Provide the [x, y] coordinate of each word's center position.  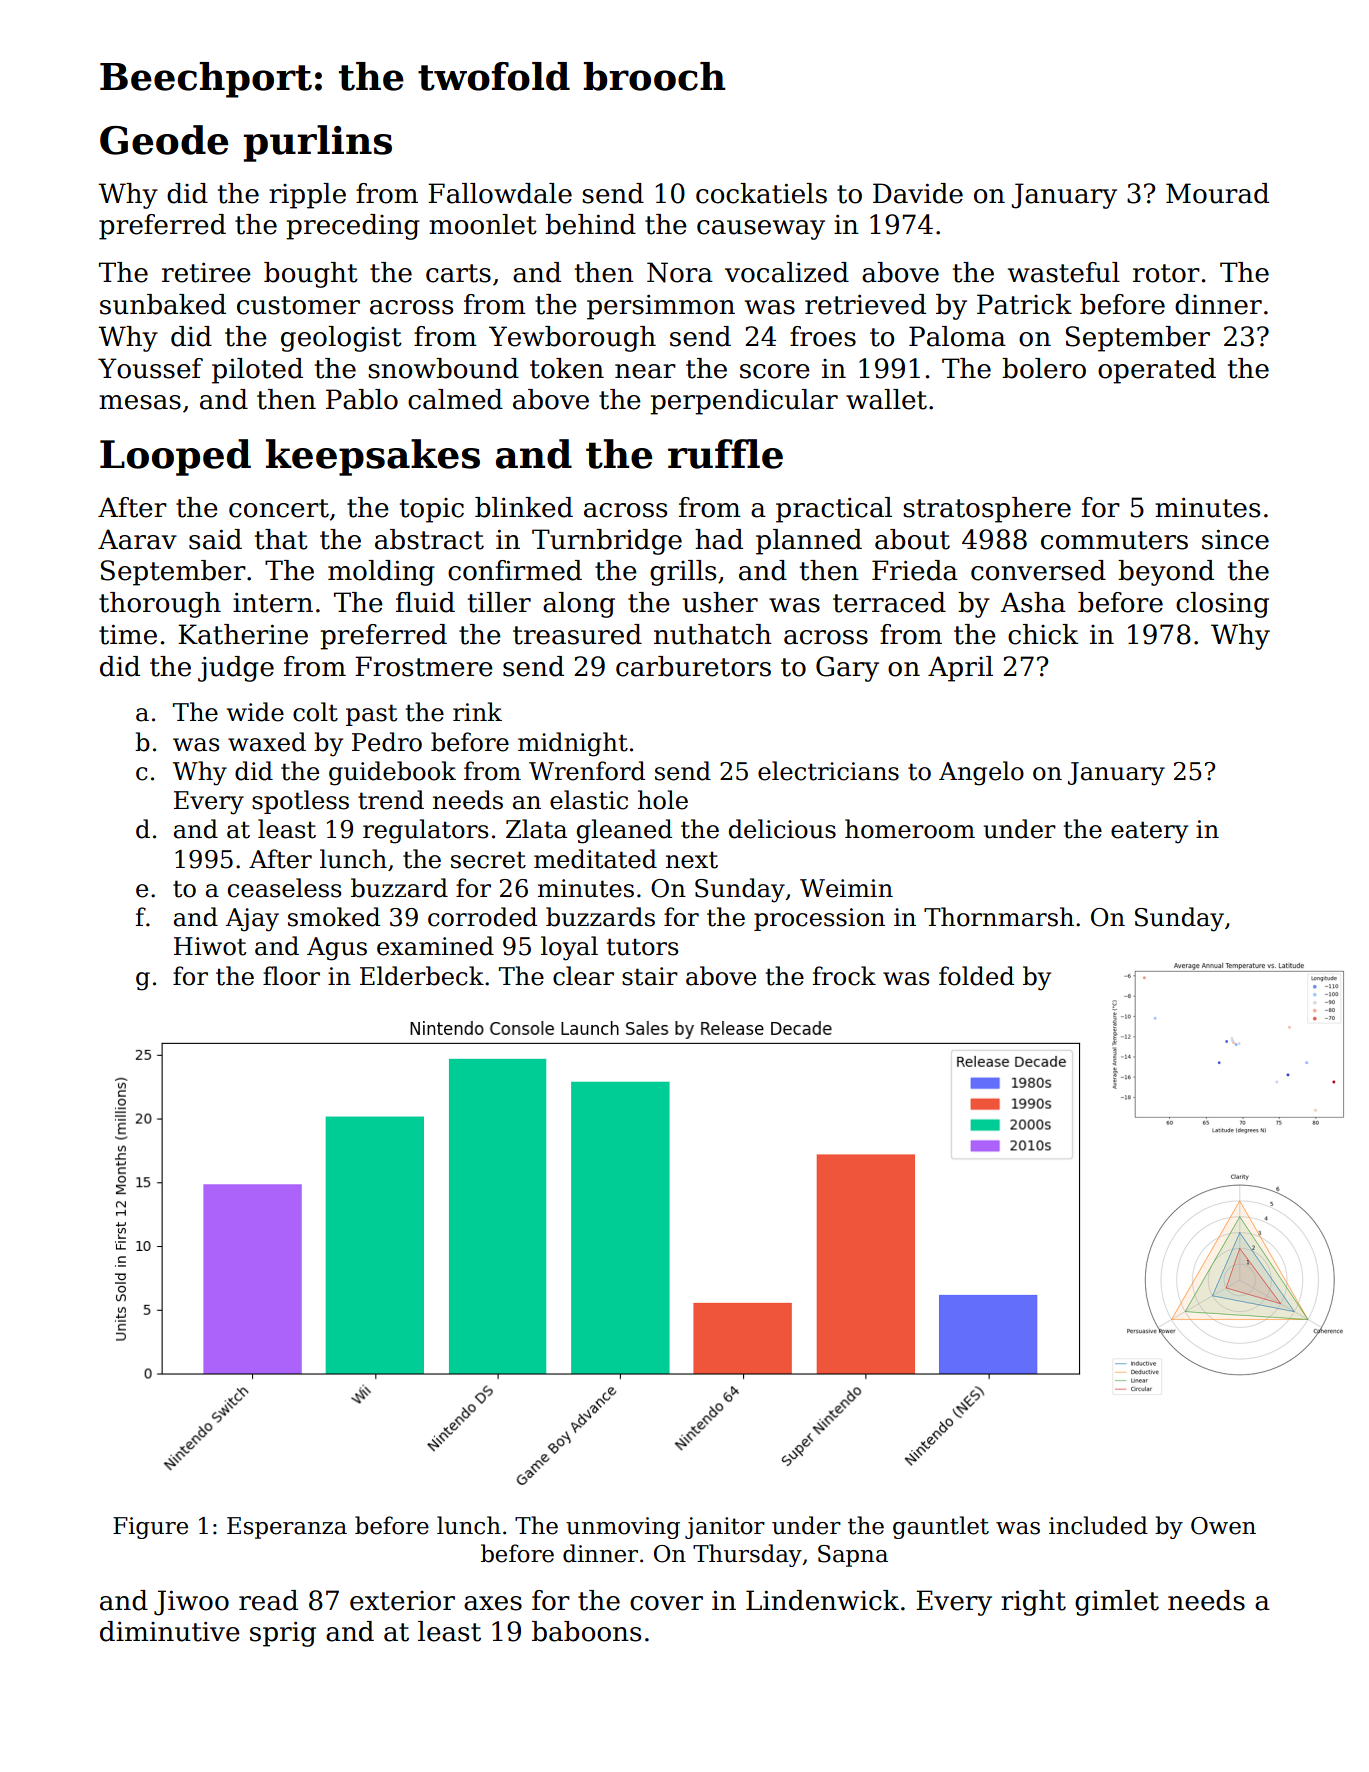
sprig [283, 1634]
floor [291, 976]
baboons [586, 1631]
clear [583, 976]
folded [976, 976]
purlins [318, 143]
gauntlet [941, 1527]
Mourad [1217, 193]
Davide [918, 193]
